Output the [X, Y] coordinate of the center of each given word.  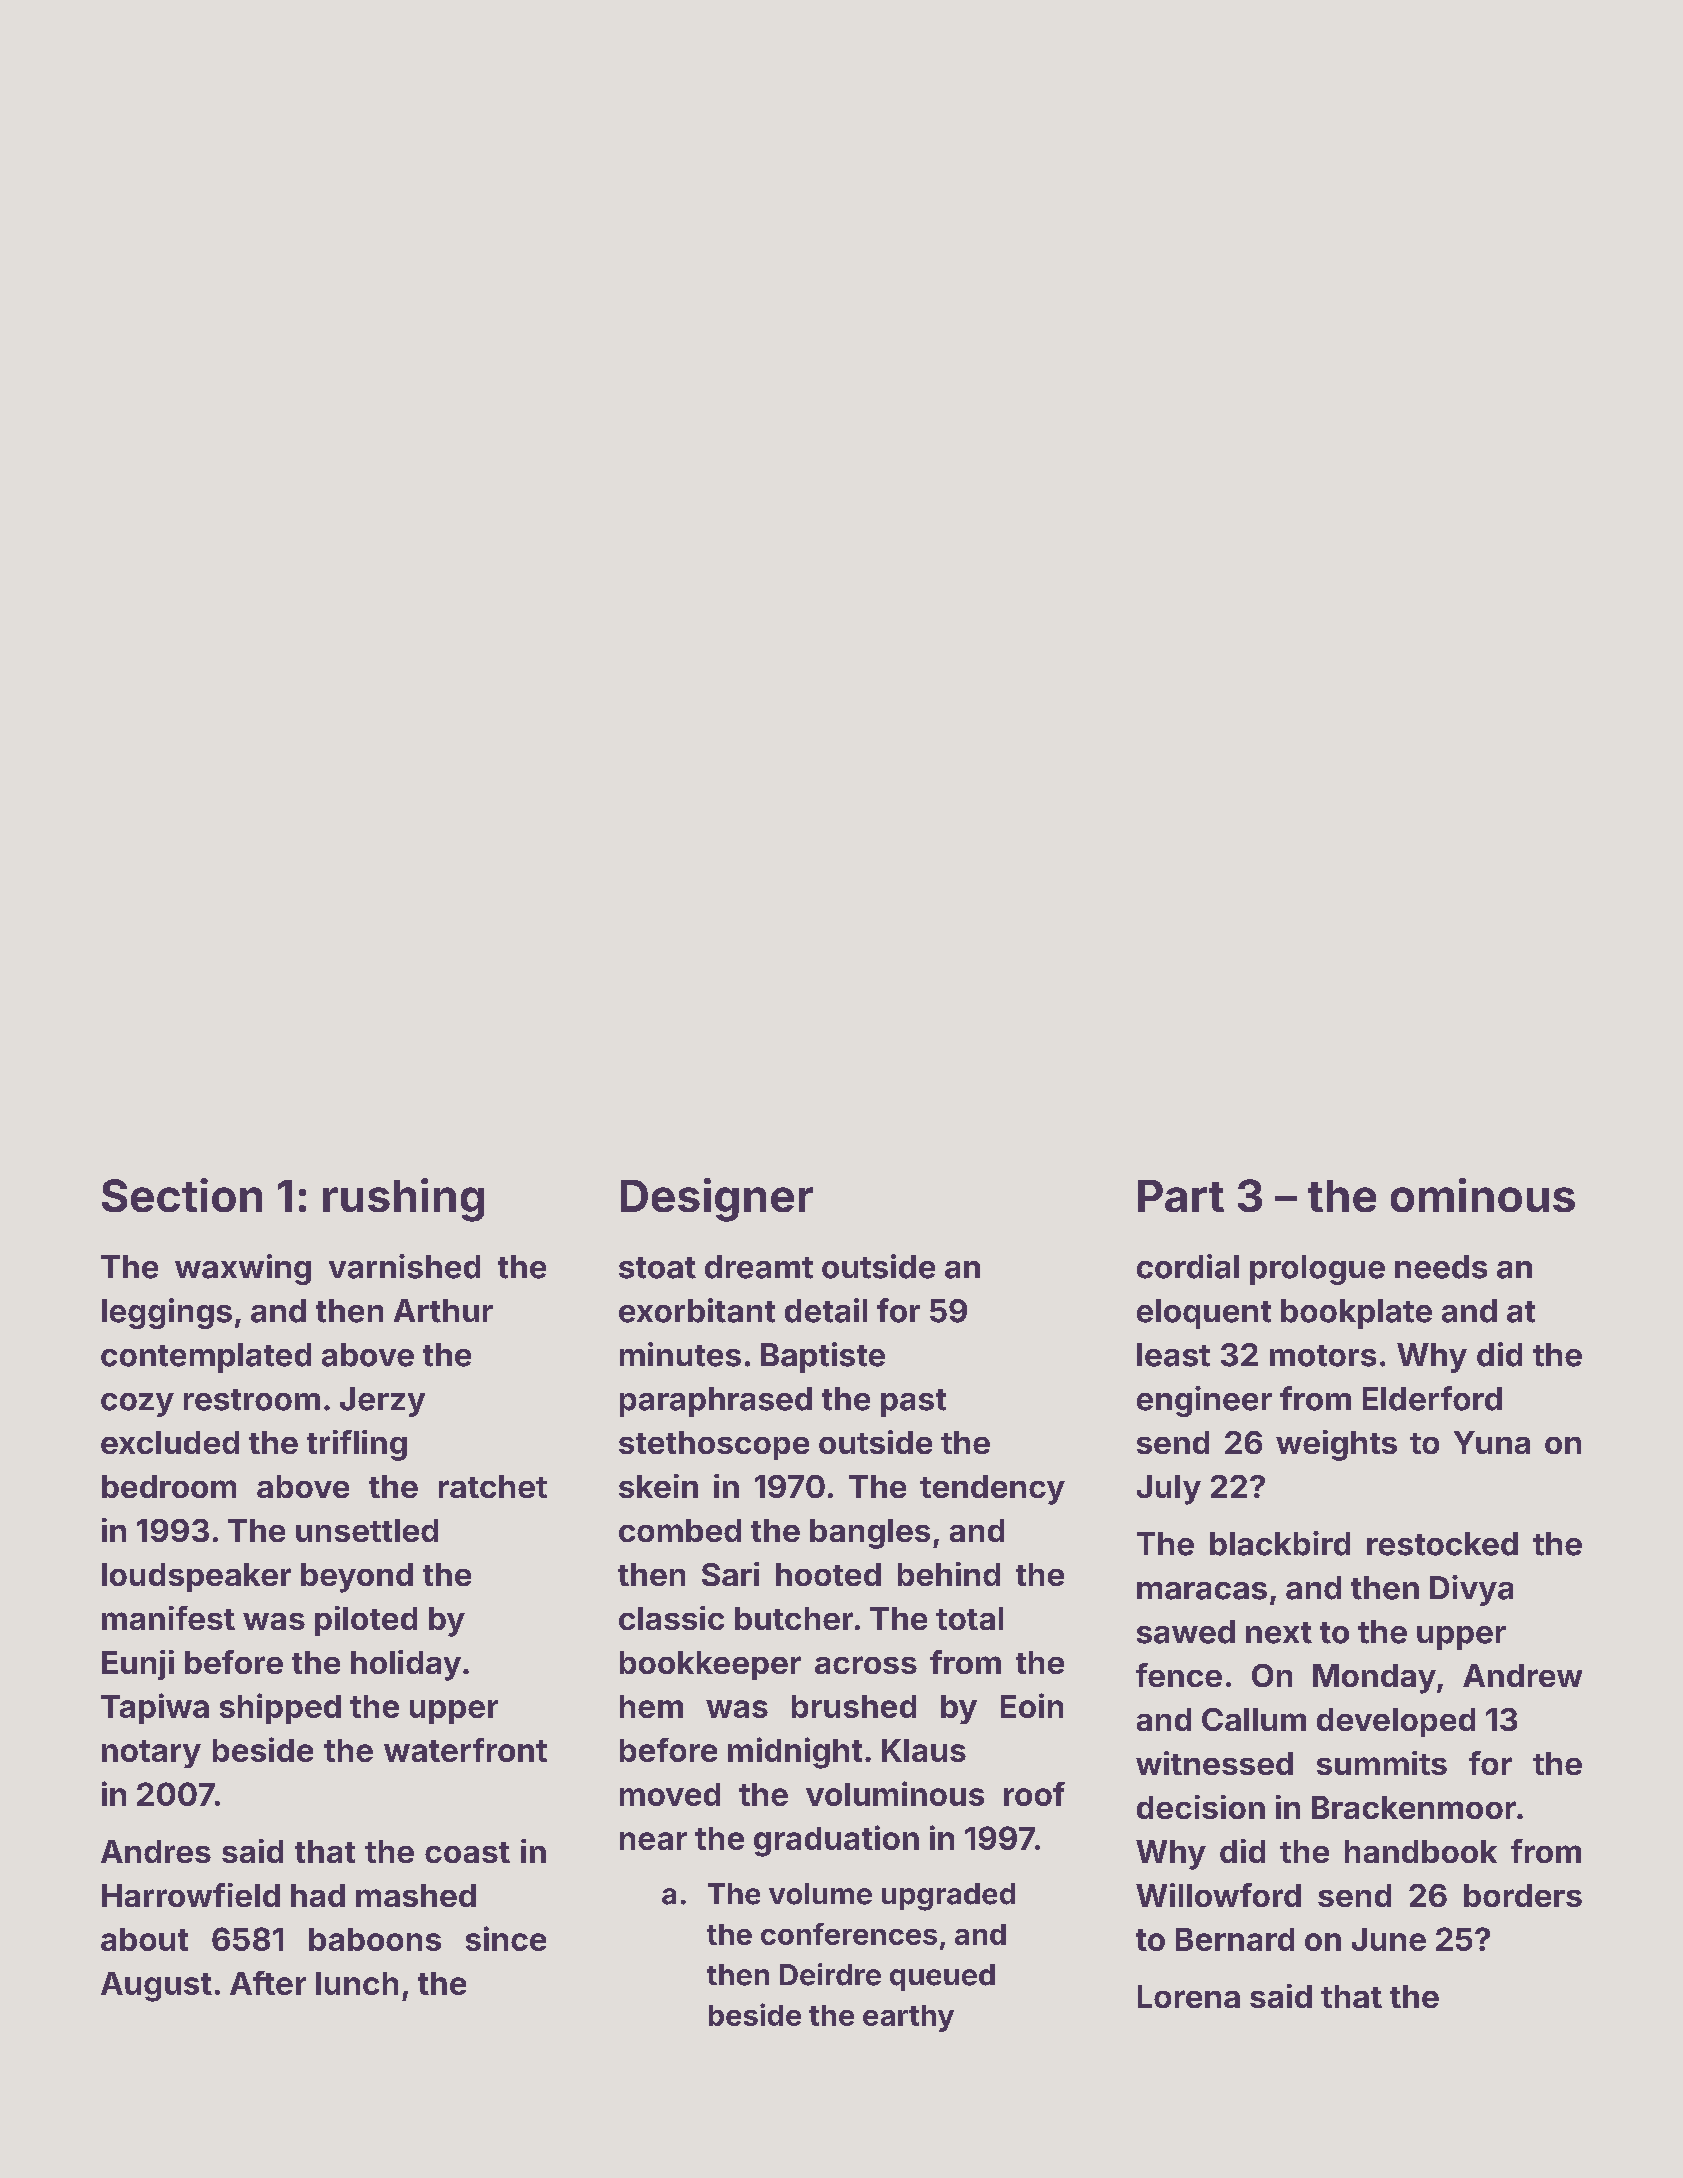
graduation [836, 1841]
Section [182, 1195]
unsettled [367, 1530]
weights [1336, 1445]
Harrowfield [191, 1895]
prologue [1317, 1270]
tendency [992, 1490]
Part [1181, 1196]
